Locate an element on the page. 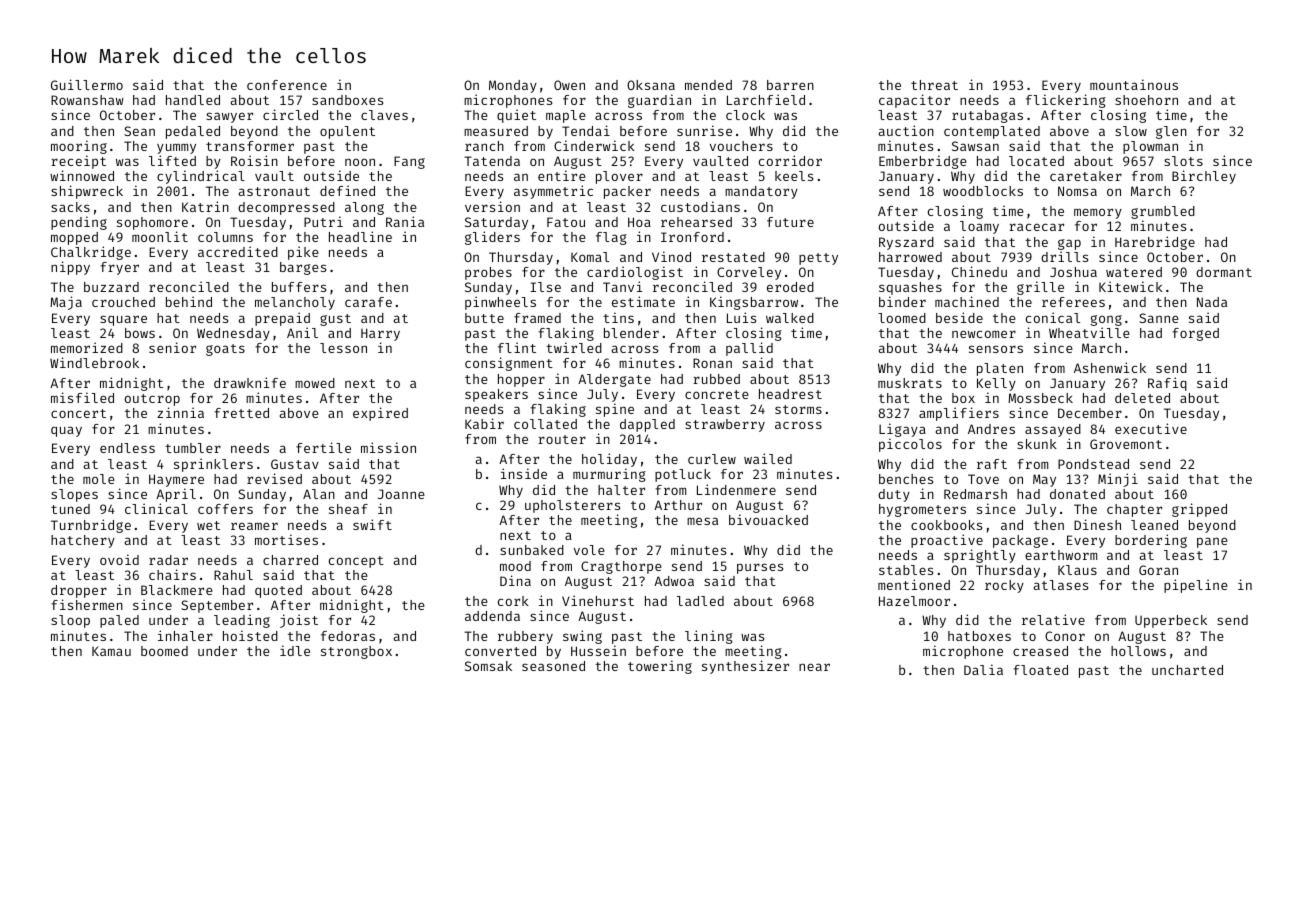  strawberry is located at coordinates (725, 425).
